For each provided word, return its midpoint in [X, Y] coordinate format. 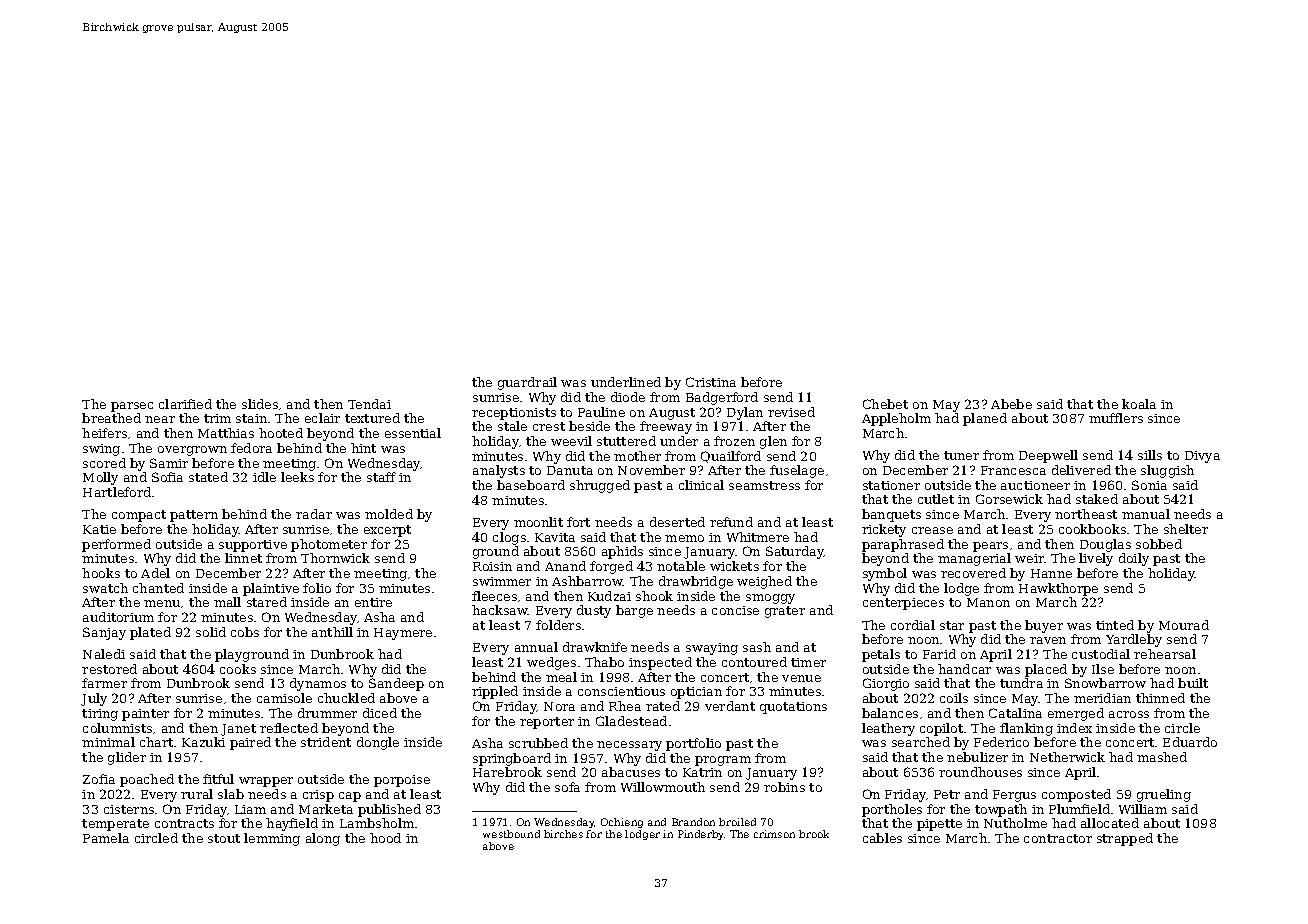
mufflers [1116, 418]
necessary [629, 746]
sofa [567, 787]
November [651, 470]
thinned [1160, 698]
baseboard [531, 485]
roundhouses [980, 772]
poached [147, 780]
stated [208, 477]
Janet [238, 730]
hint [363, 448]
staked [1097, 499]
